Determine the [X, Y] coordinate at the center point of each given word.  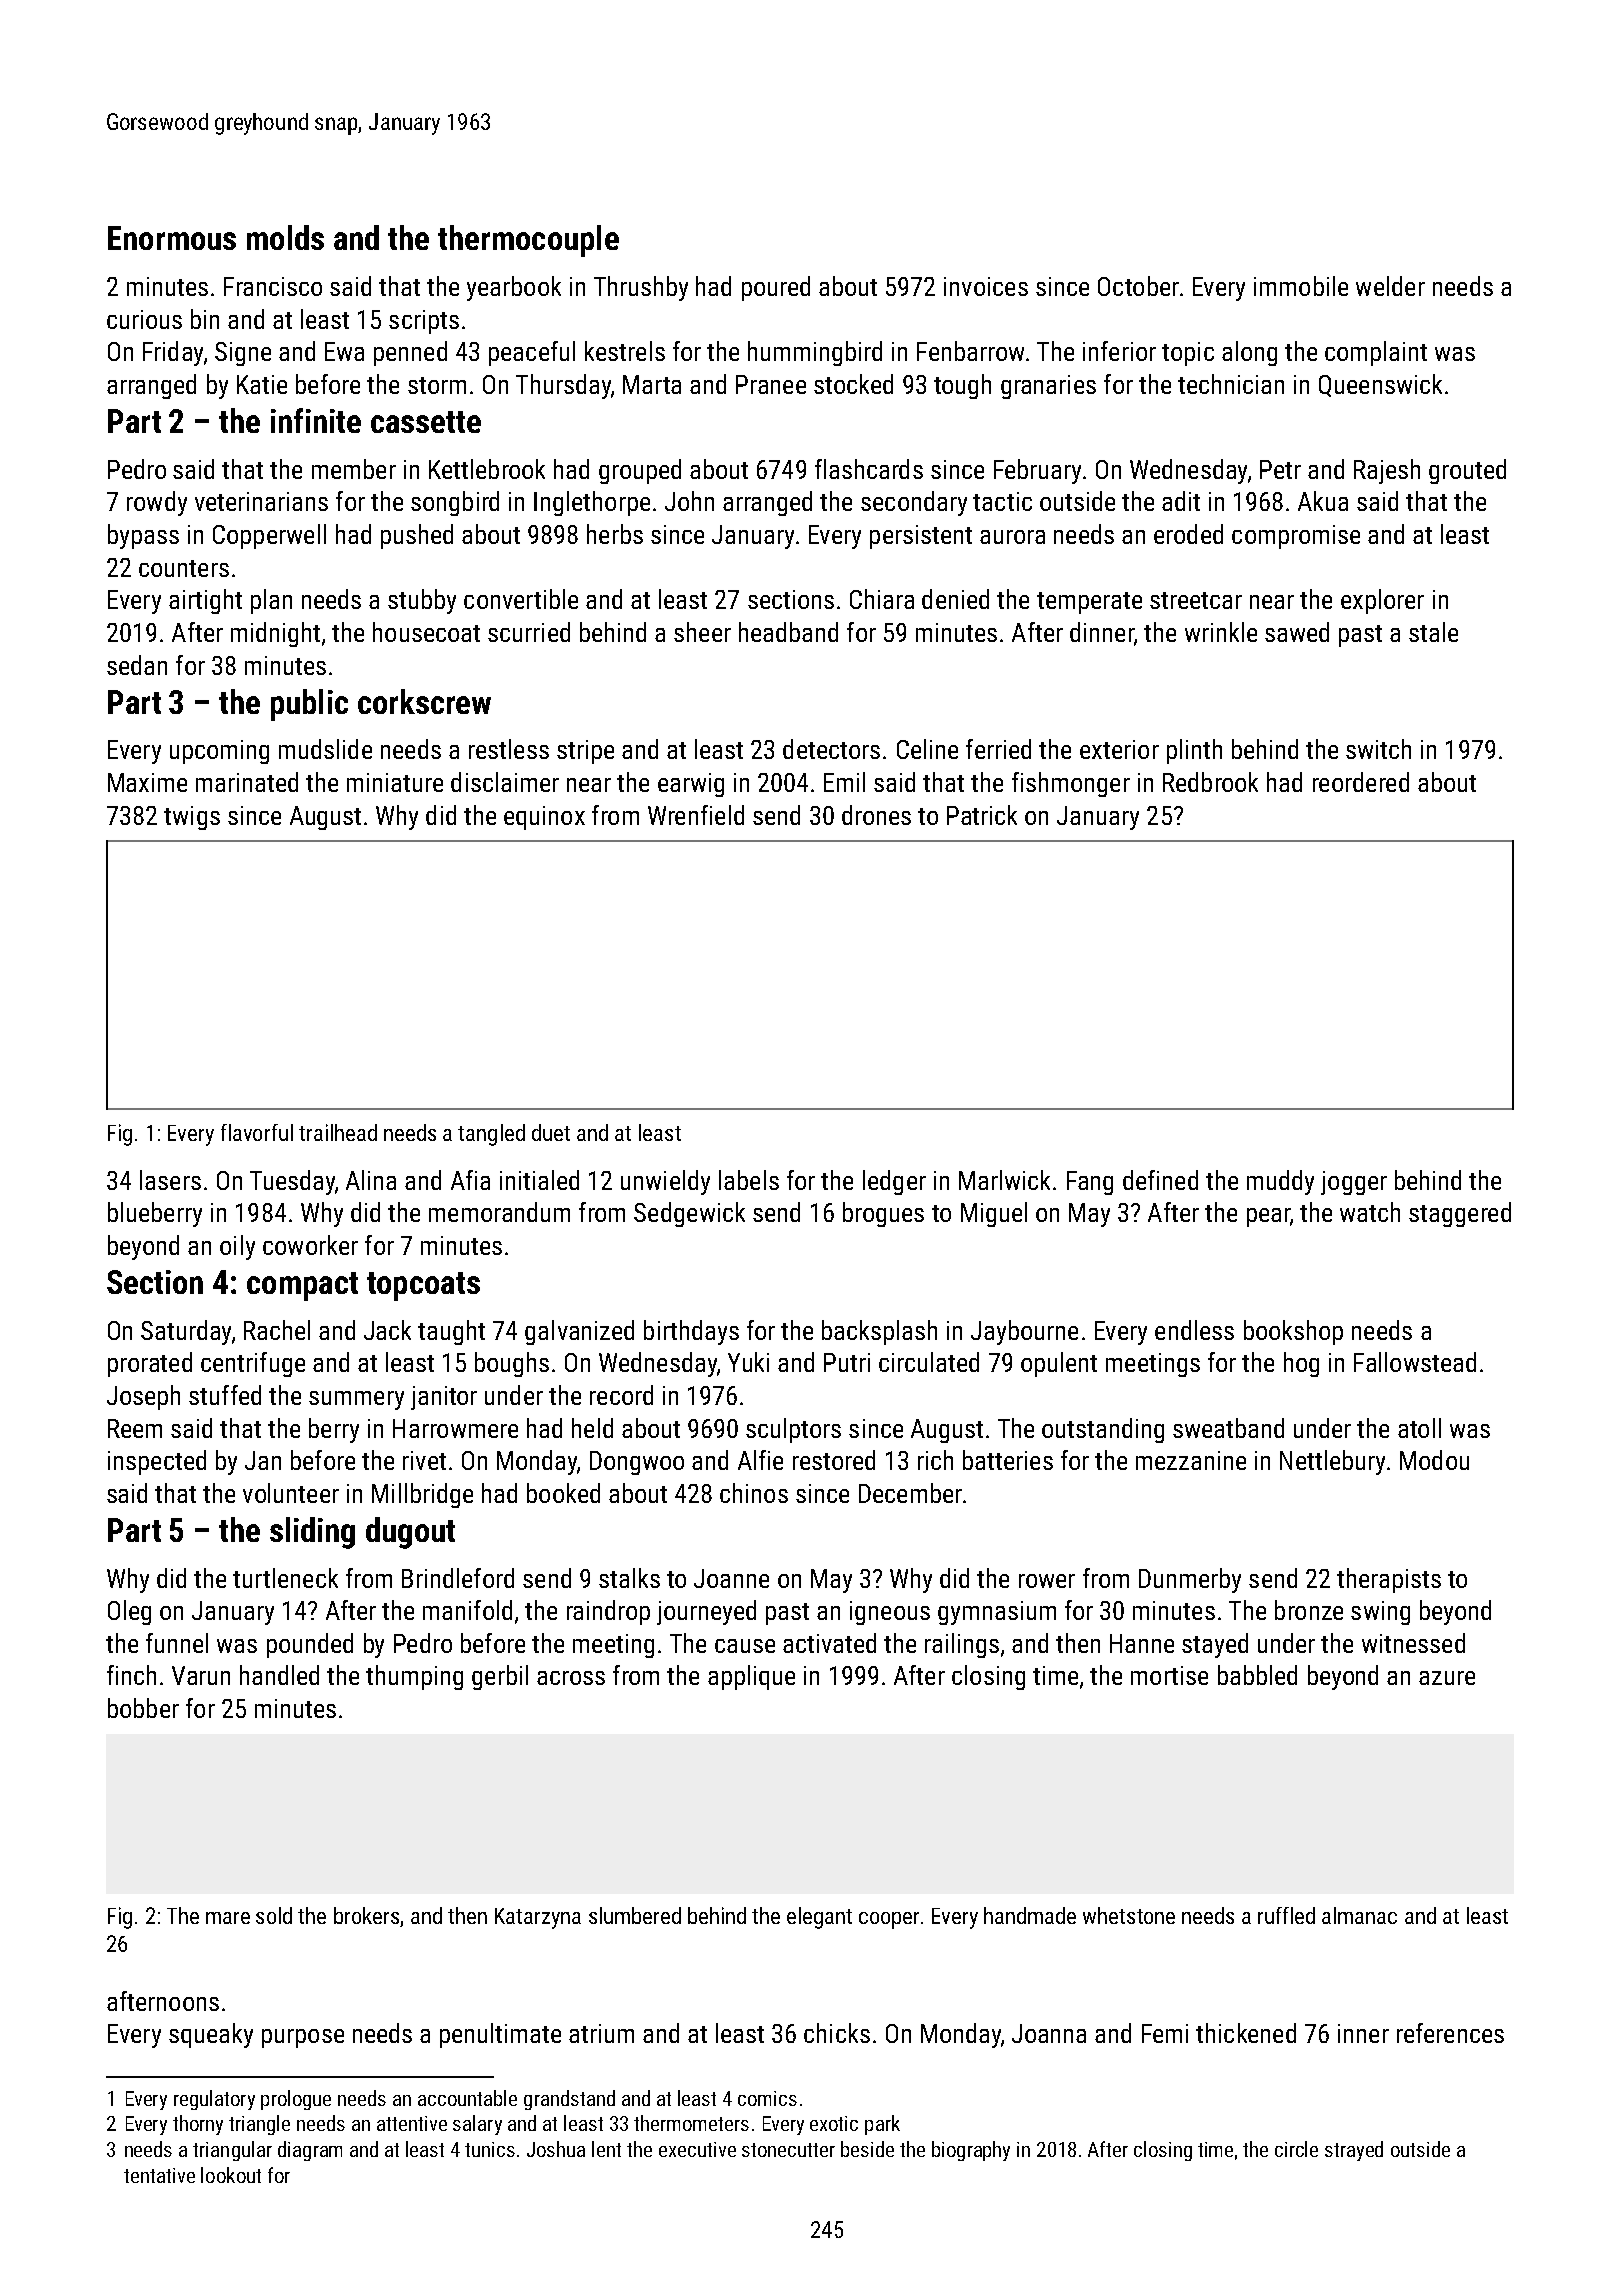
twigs [192, 818]
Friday [173, 353]
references [1450, 2033]
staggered [1460, 1214]
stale [1433, 632]
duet [551, 1132]
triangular [232, 2151]
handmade [1030, 1915]
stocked [853, 384]
